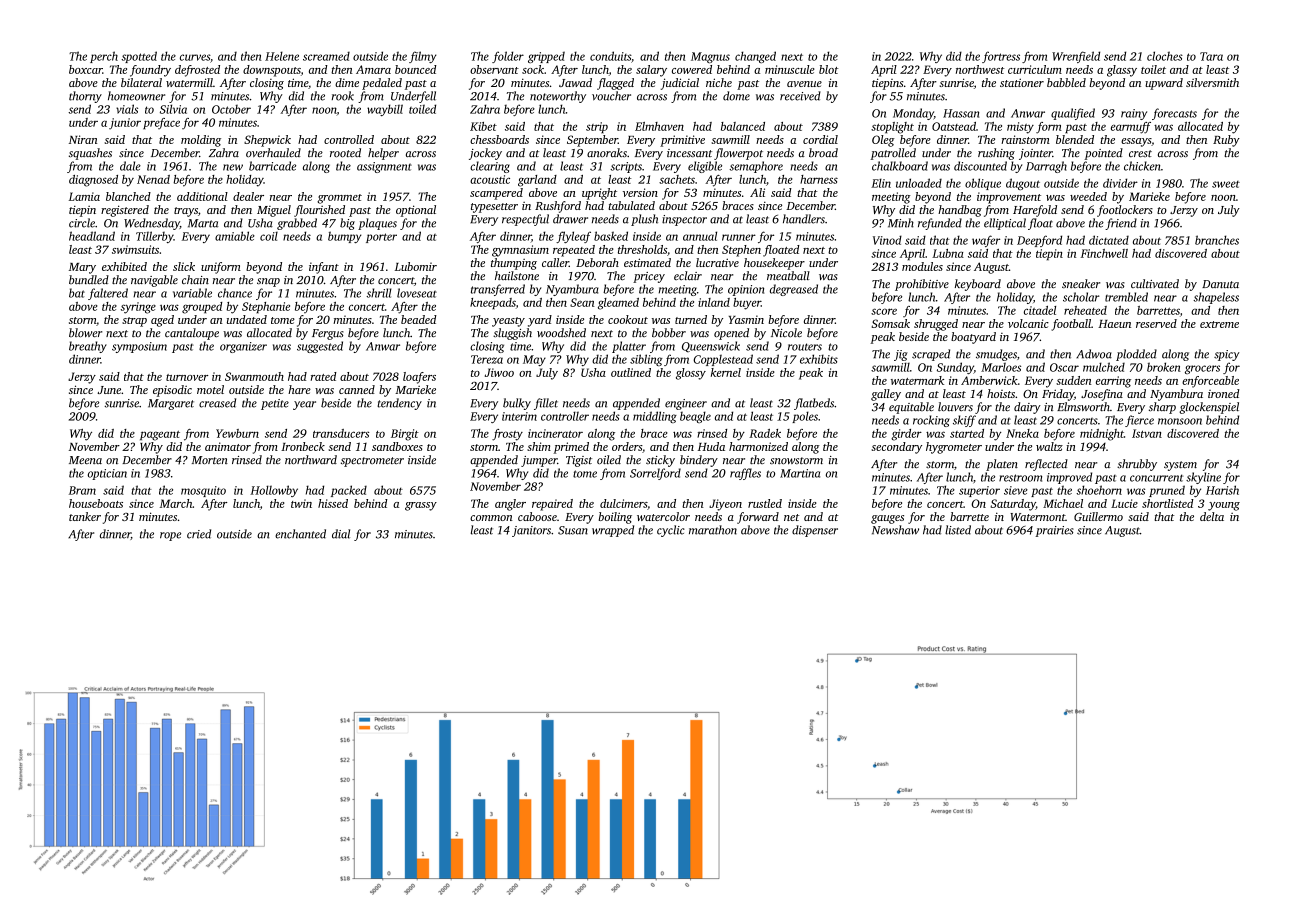 The height and width of the screenshot is (924, 1308). I want to click on judicial, so click(680, 84).
